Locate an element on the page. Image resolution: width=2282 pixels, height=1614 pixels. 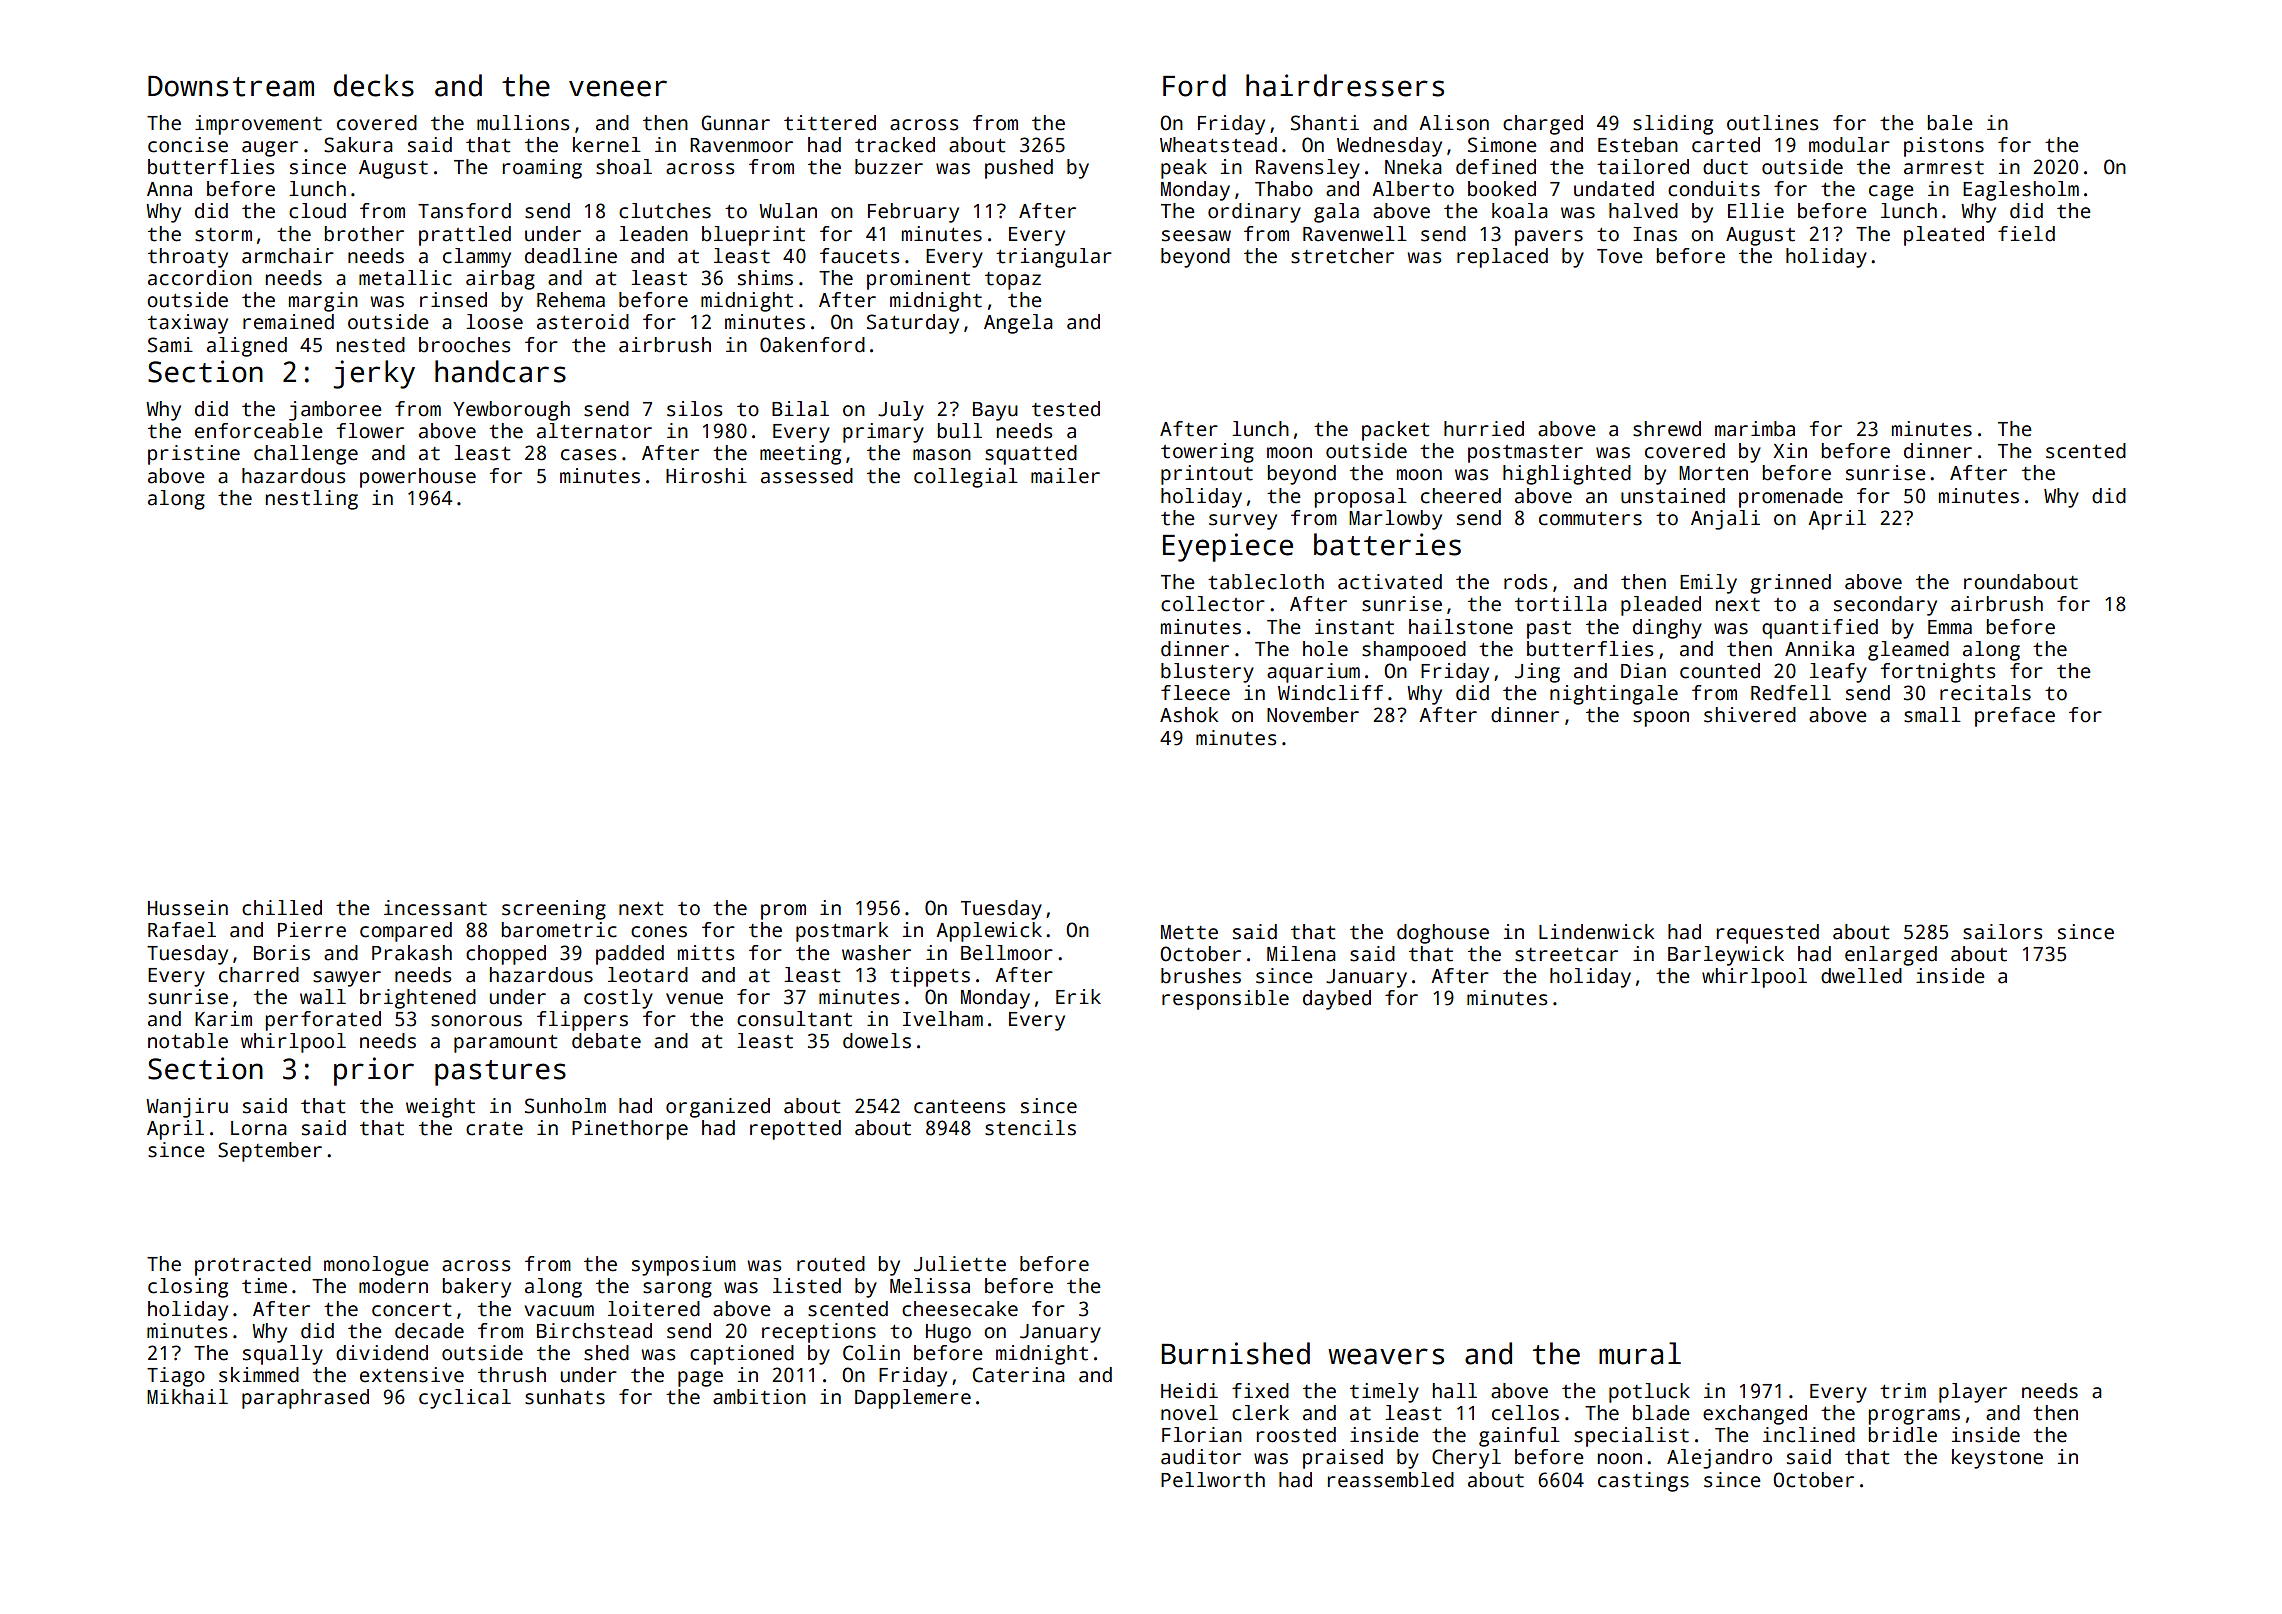
paraphrased is located at coordinates (305, 1399).
